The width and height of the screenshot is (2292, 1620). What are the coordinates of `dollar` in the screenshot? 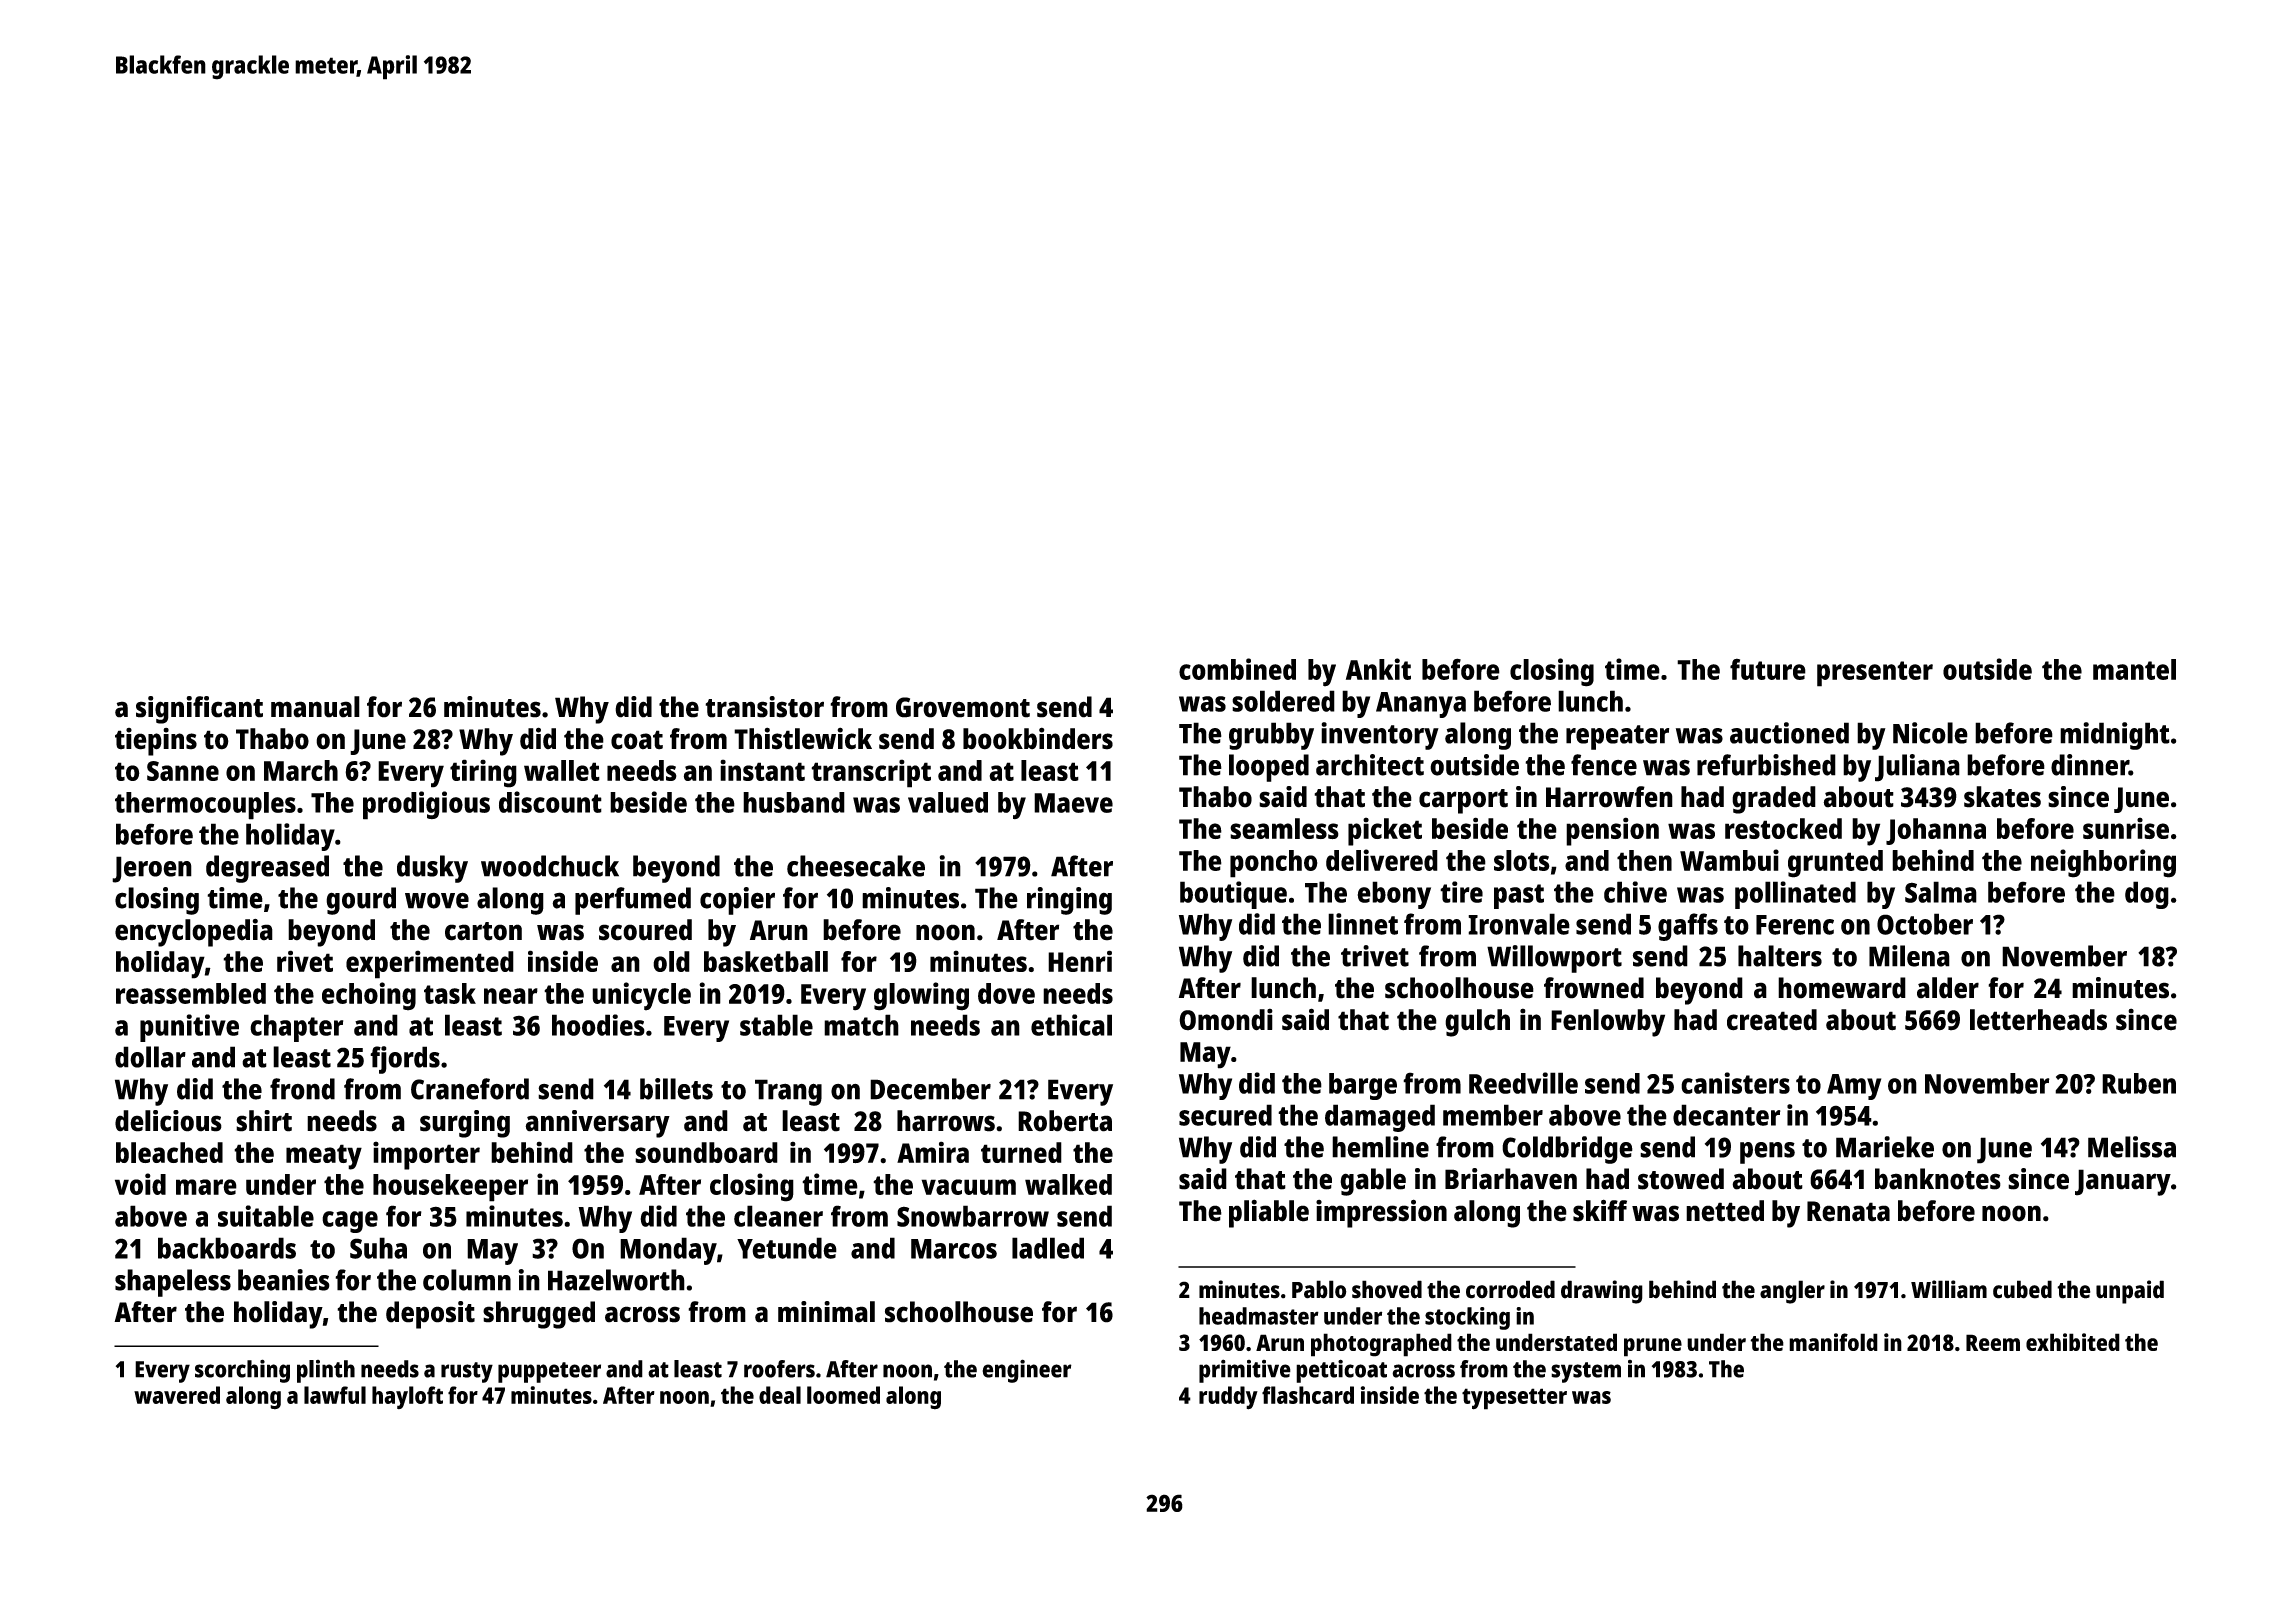 It's located at (150, 1057).
